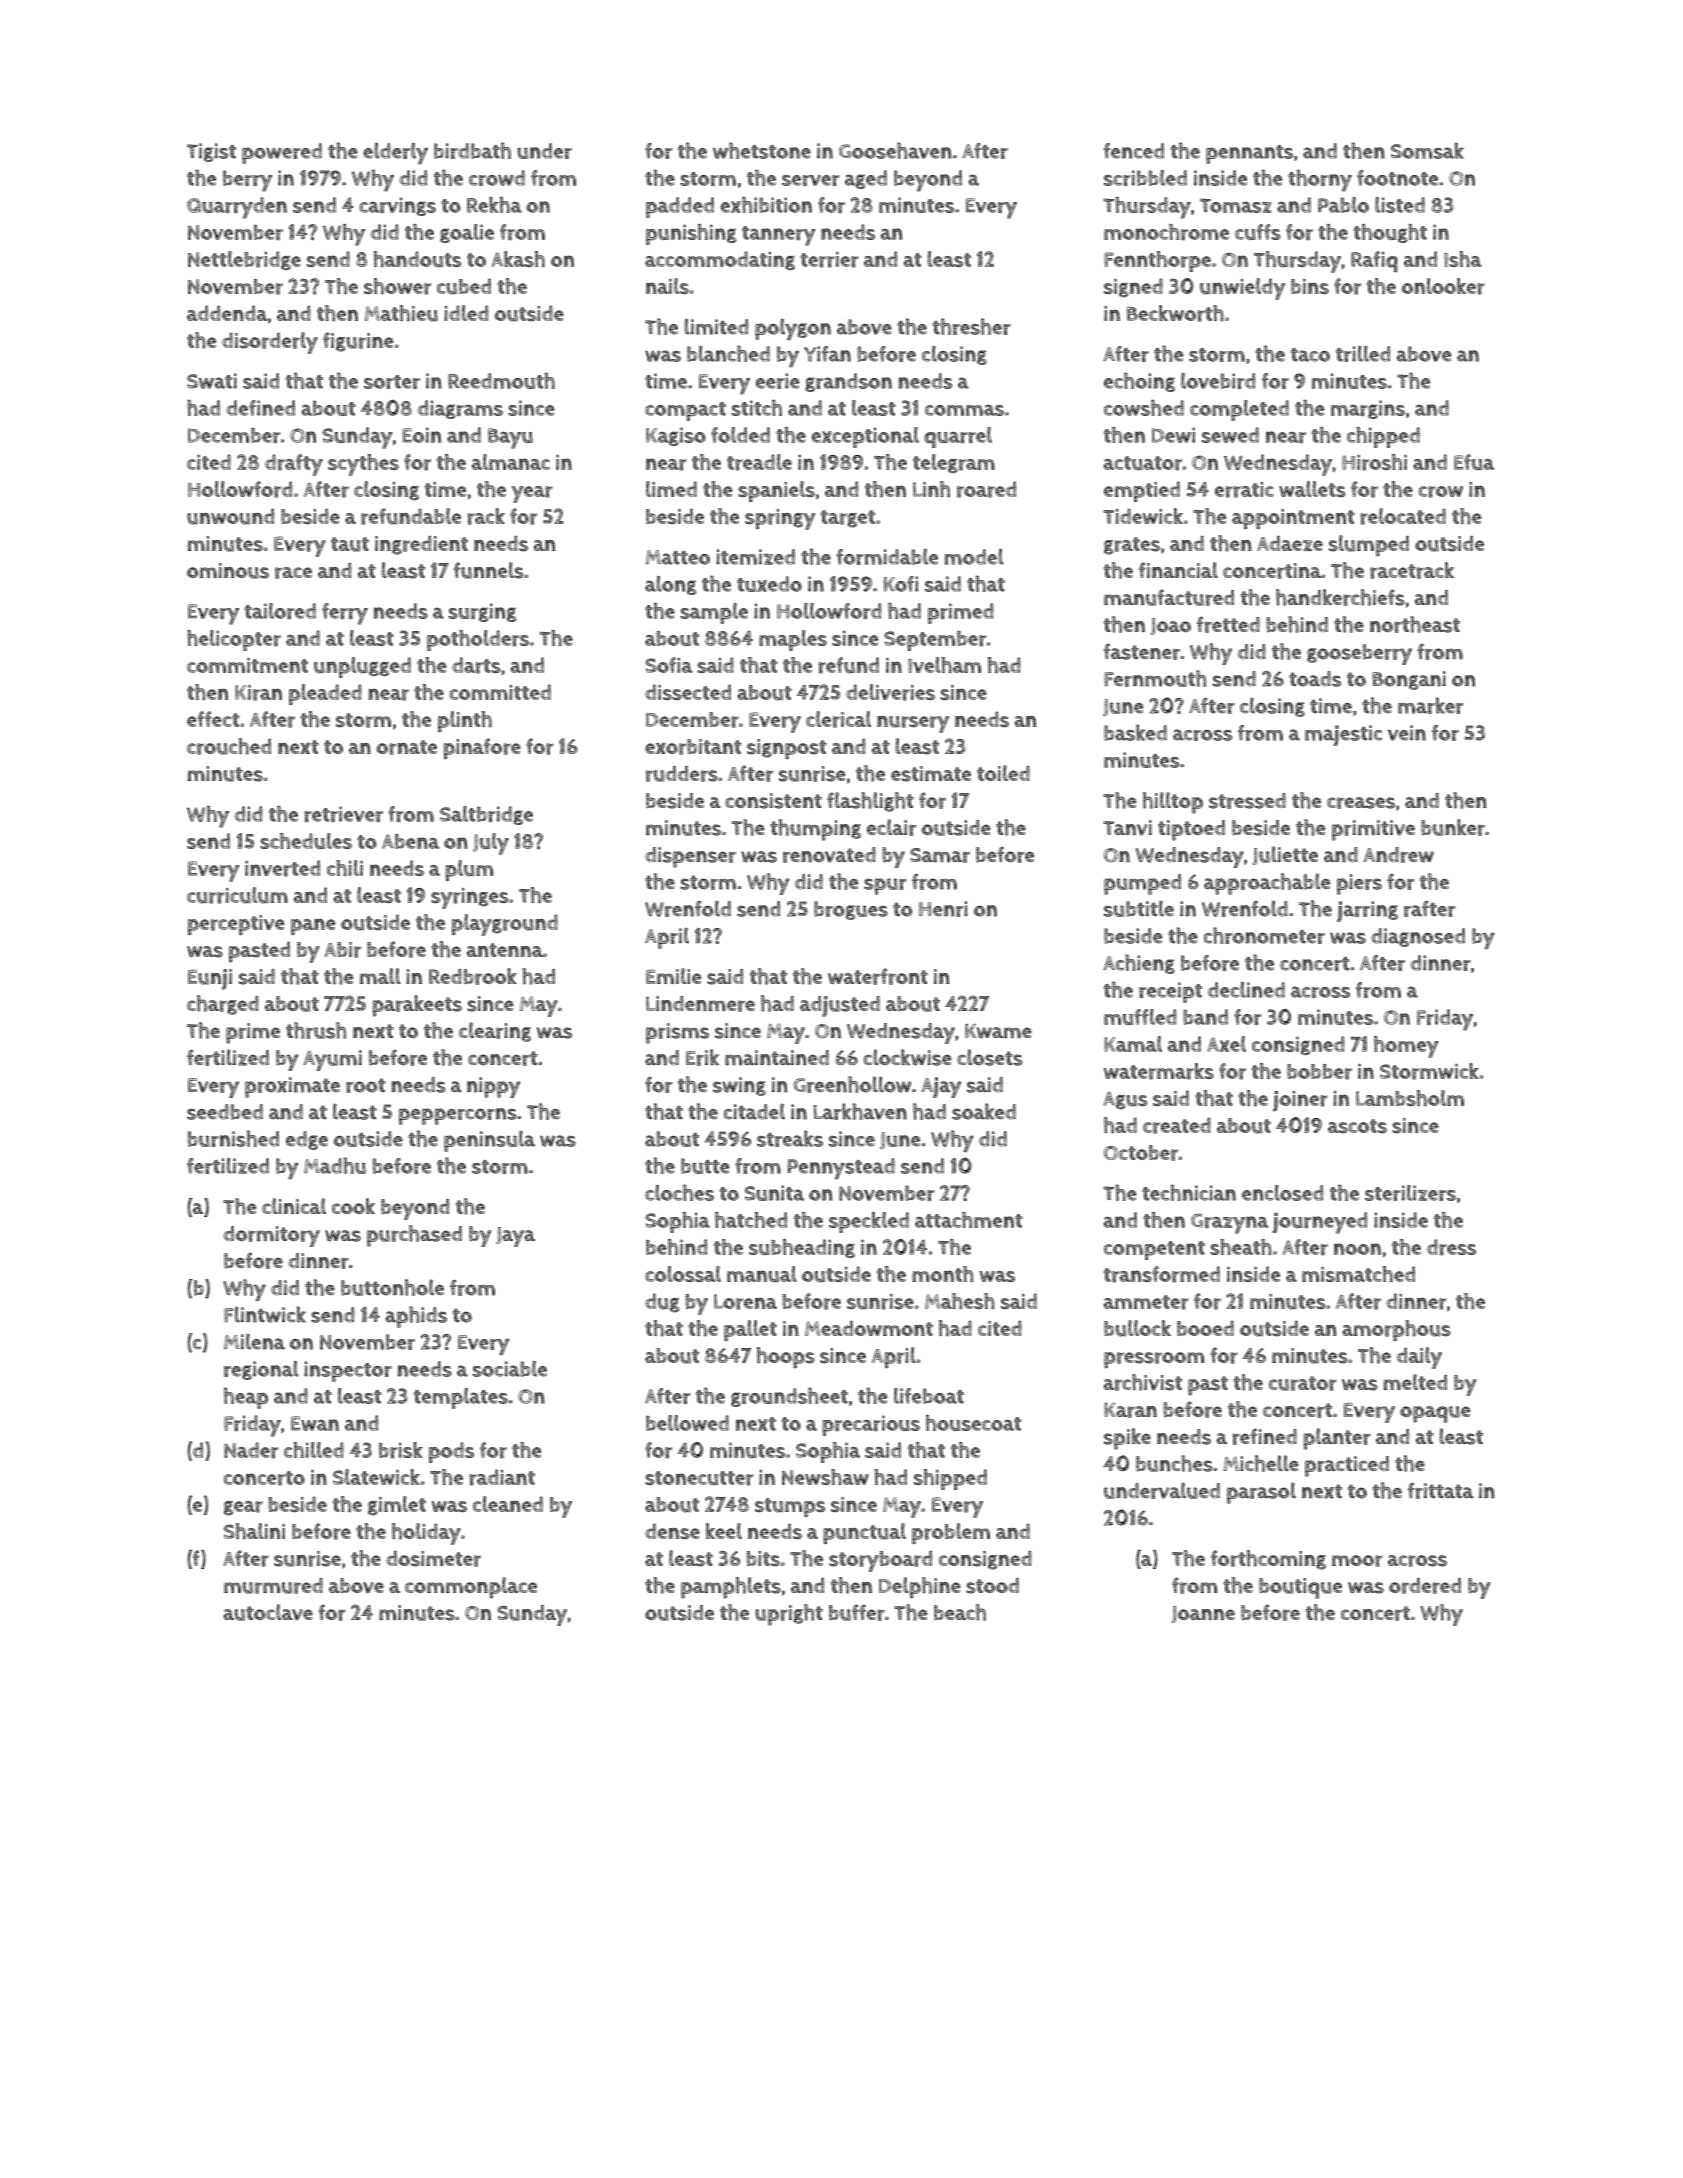 The width and height of the screenshot is (1683, 2178). I want to click on Goosehaven, so click(895, 150).
